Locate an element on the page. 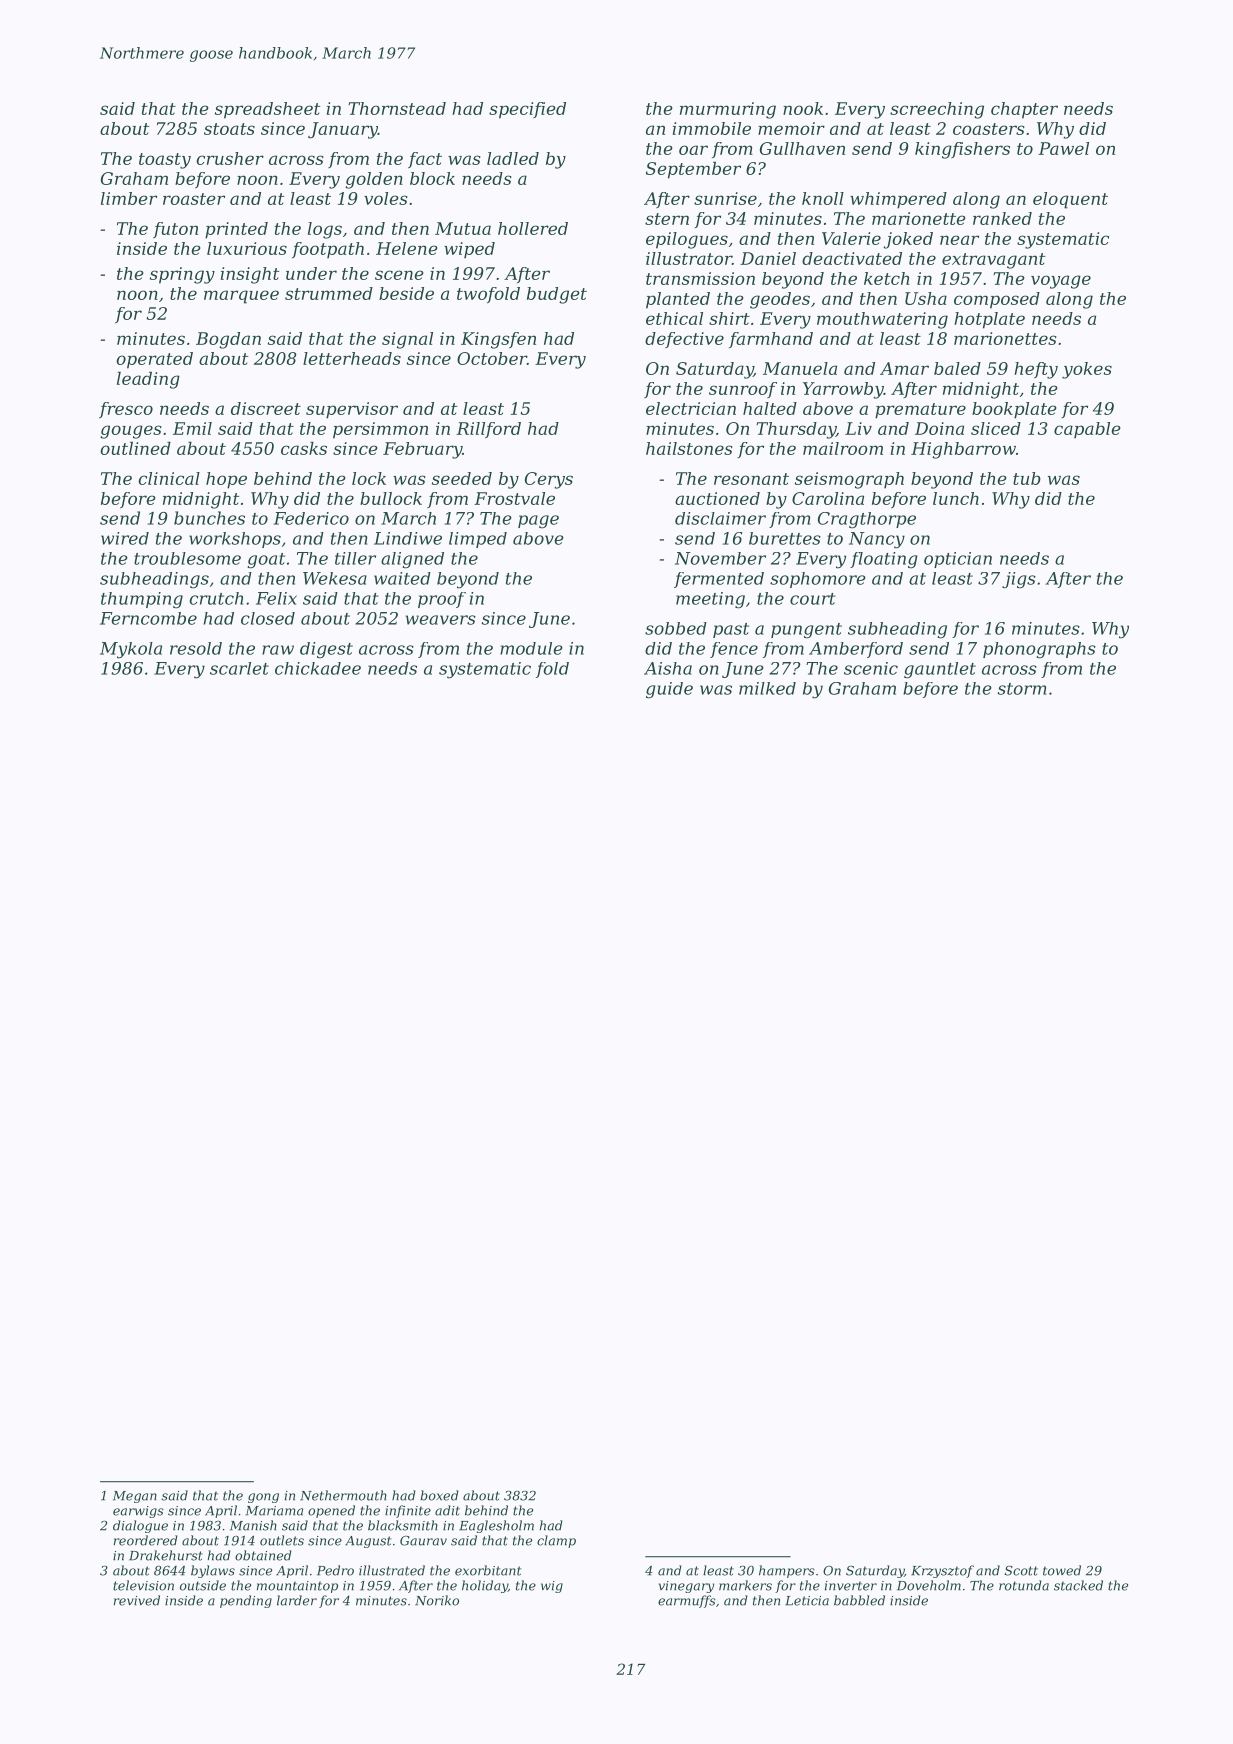 This page has height=1744, width=1233. storm is located at coordinates (1022, 689).
